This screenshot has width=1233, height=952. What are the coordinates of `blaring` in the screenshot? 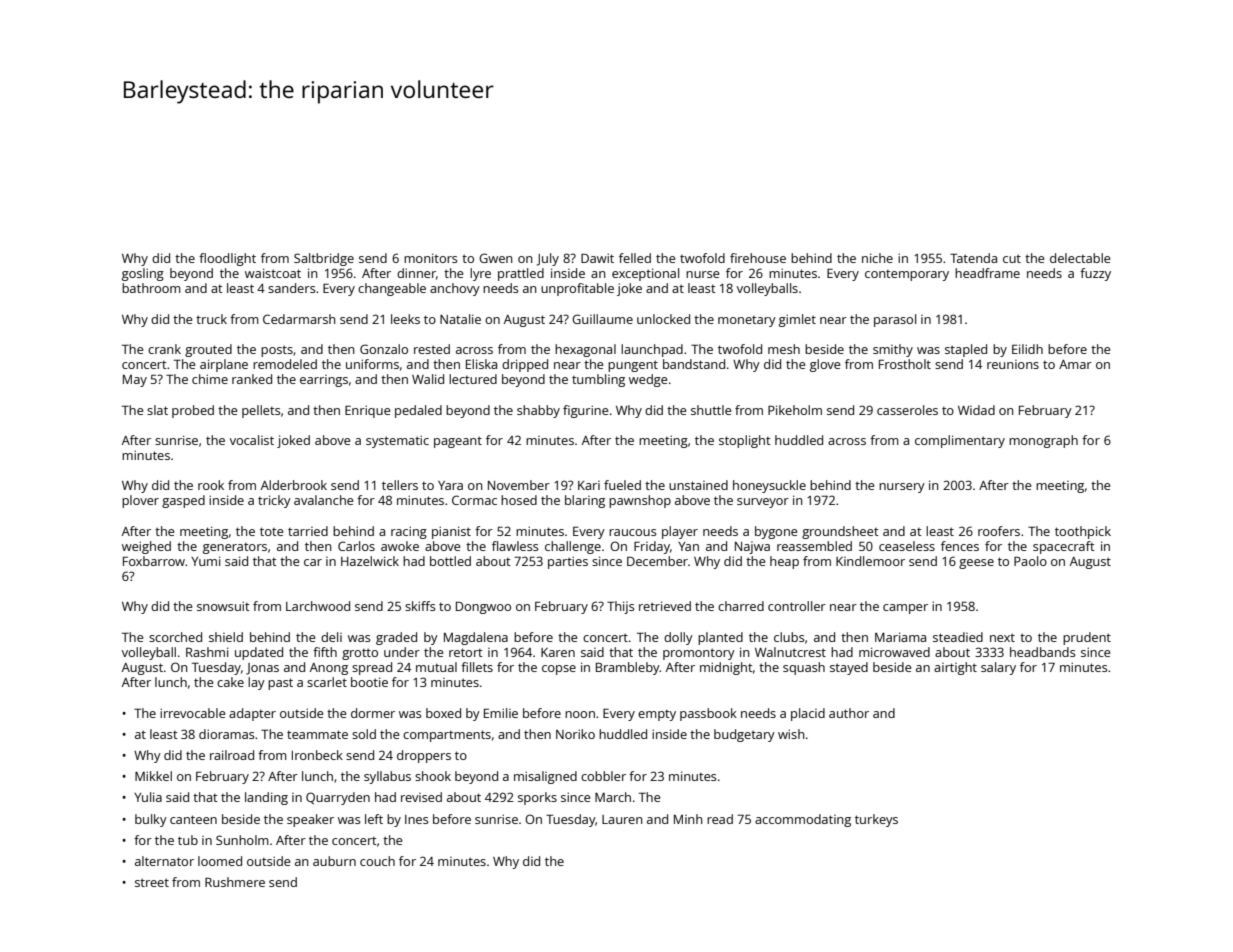 It's located at (585, 501).
